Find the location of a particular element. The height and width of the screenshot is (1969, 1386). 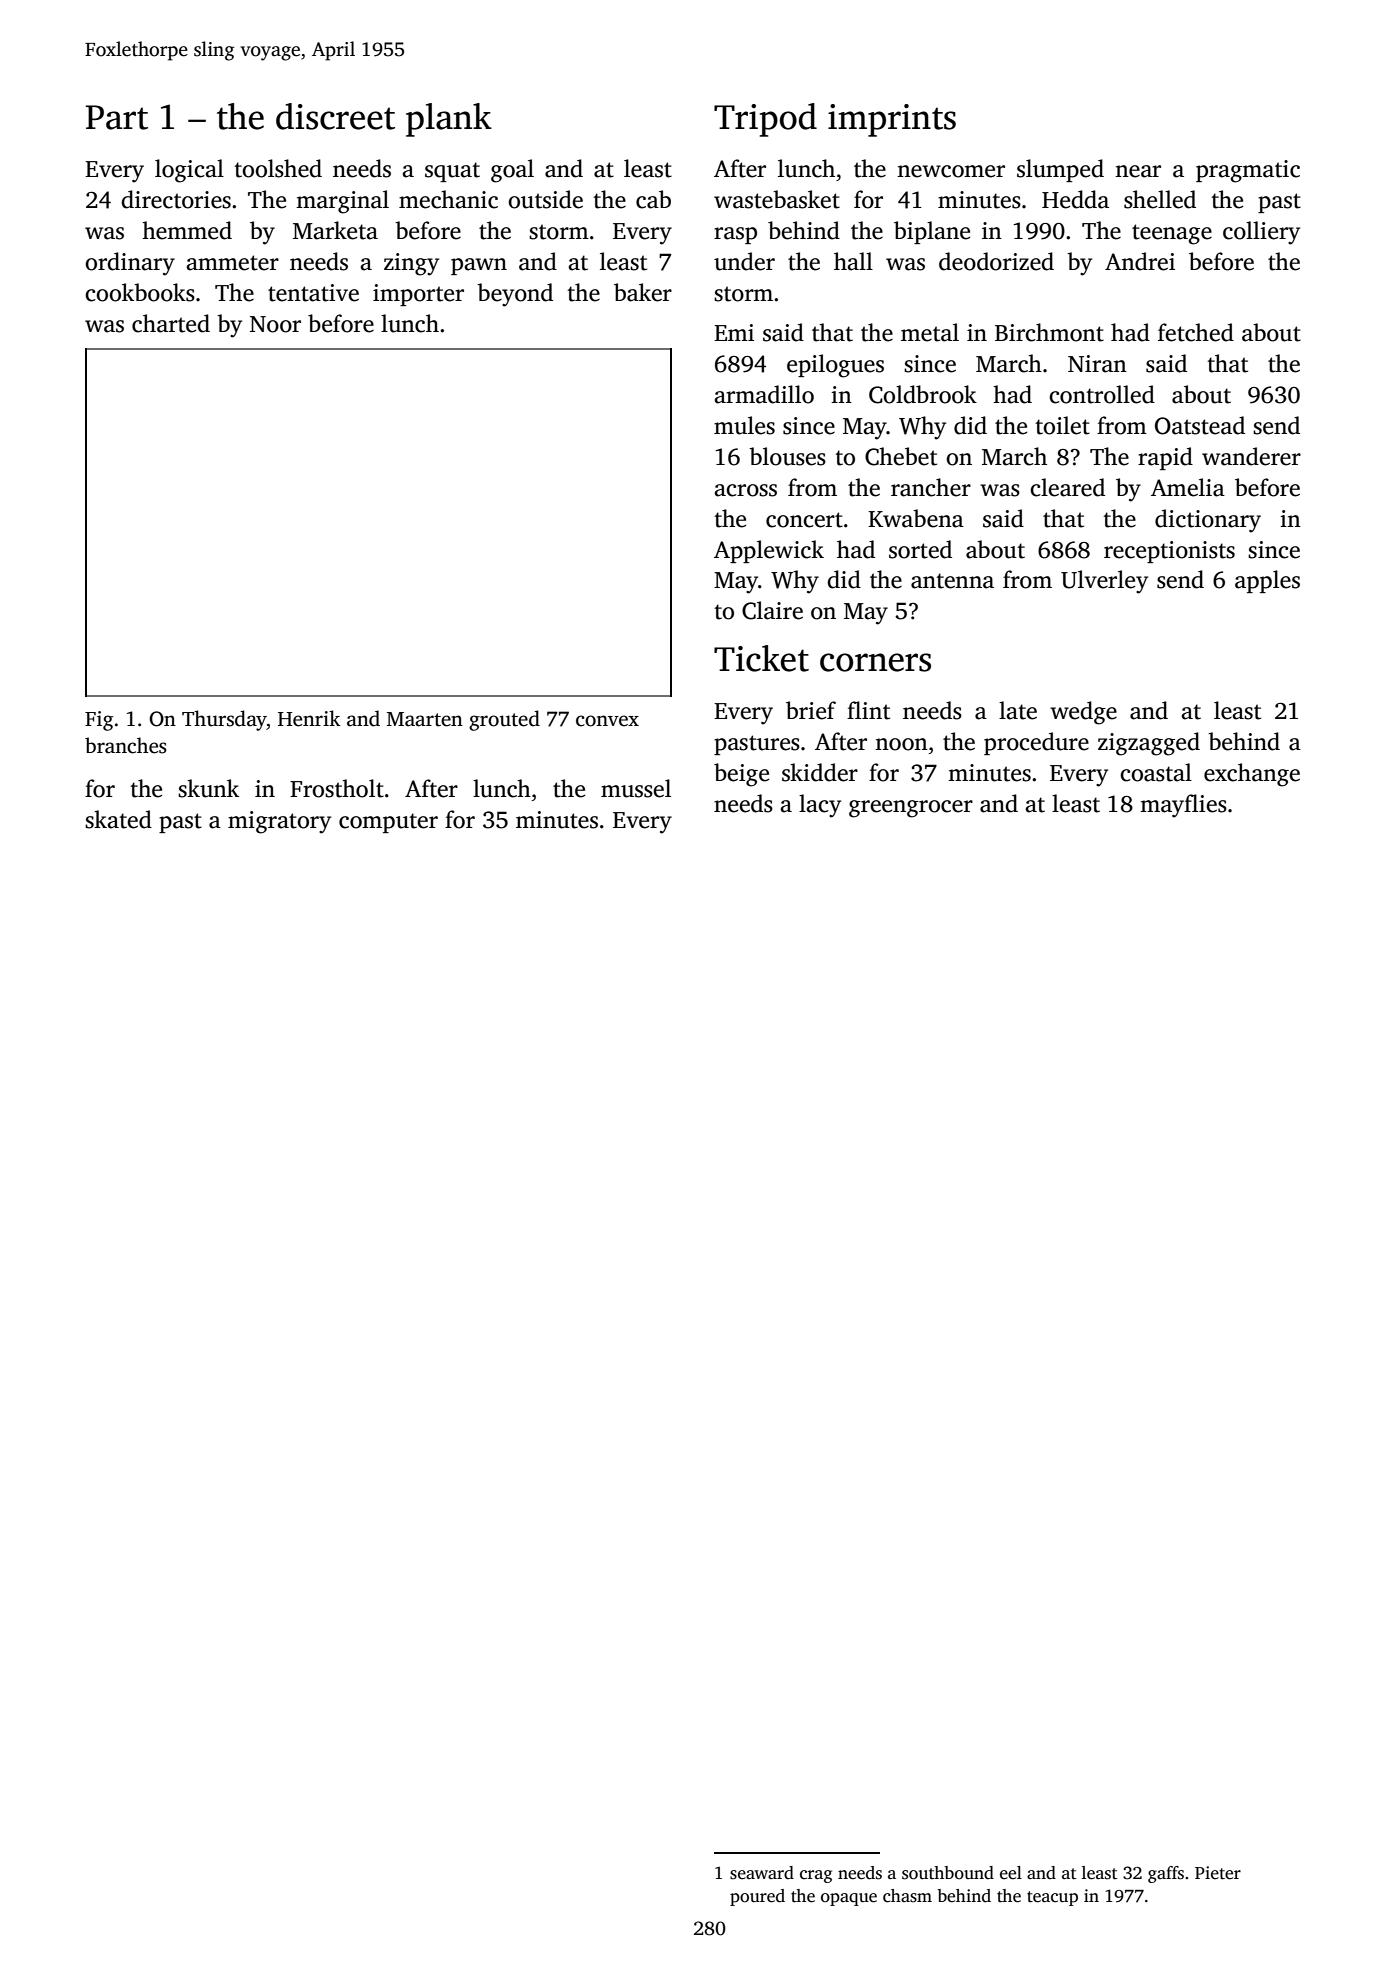

fetched is located at coordinates (1196, 332).
